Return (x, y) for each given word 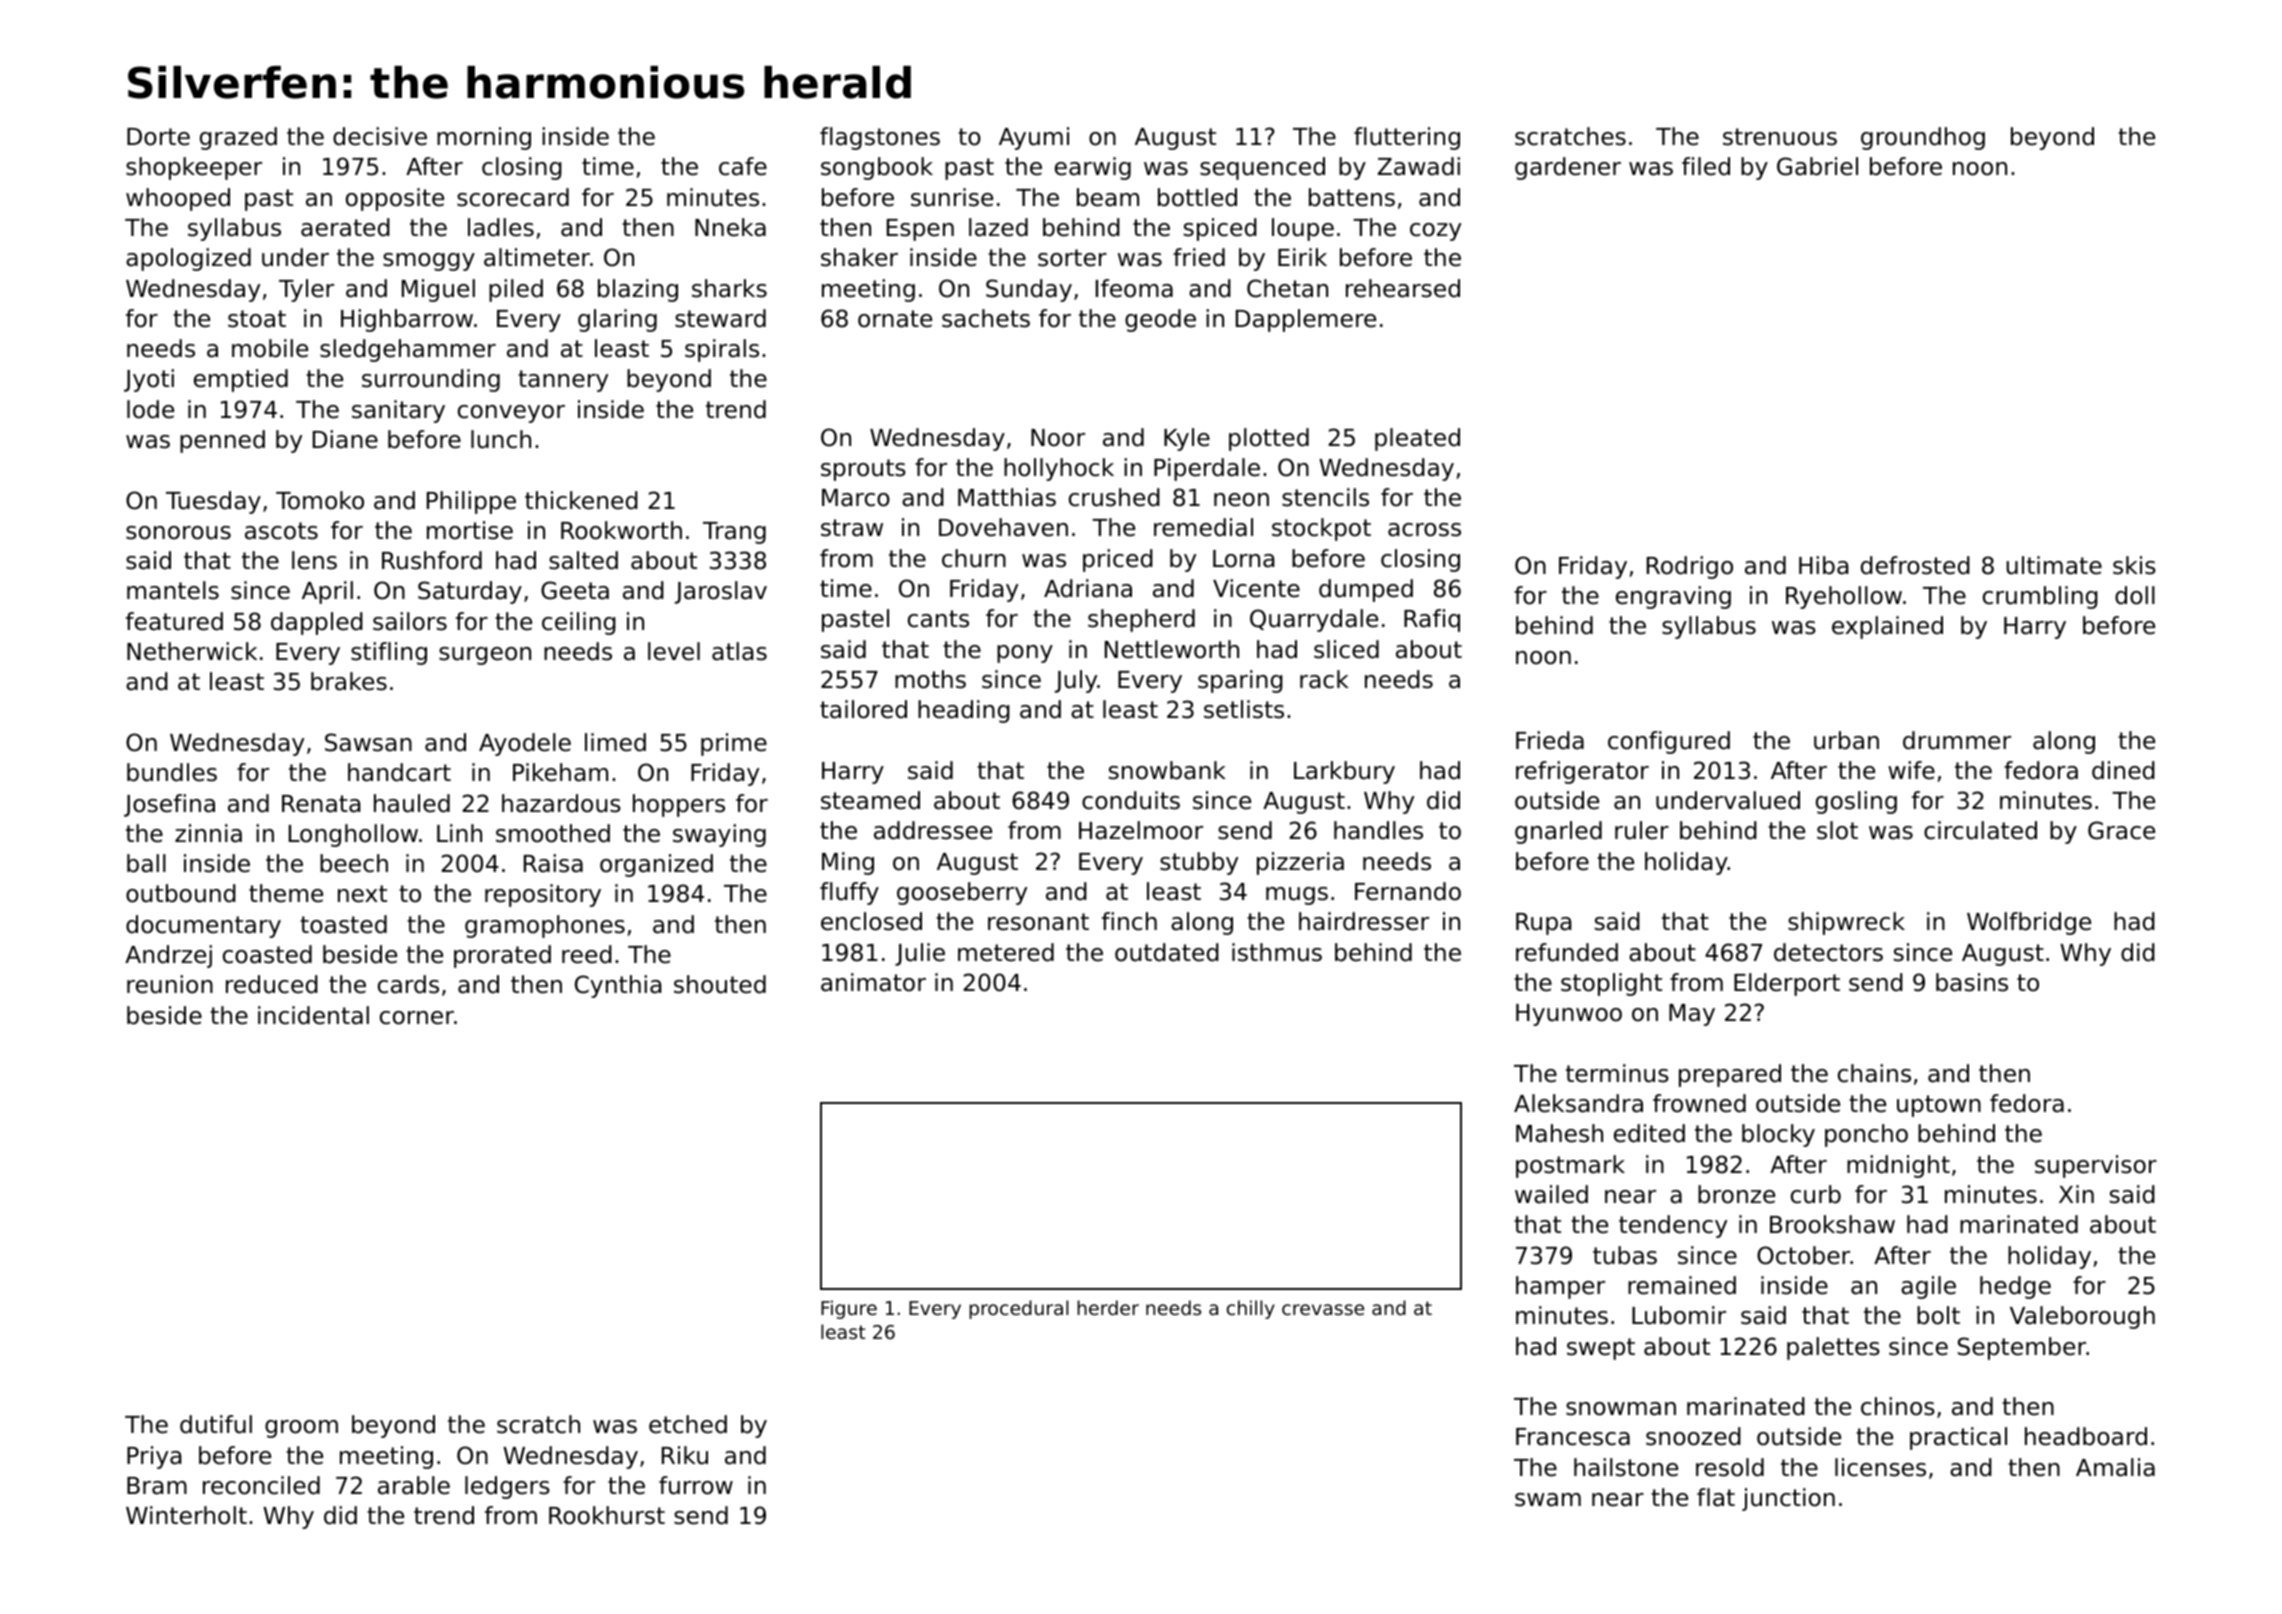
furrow (696, 1485)
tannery (563, 381)
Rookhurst (607, 1515)
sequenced (1262, 168)
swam (1548, 1500)
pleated (1417, 439)
